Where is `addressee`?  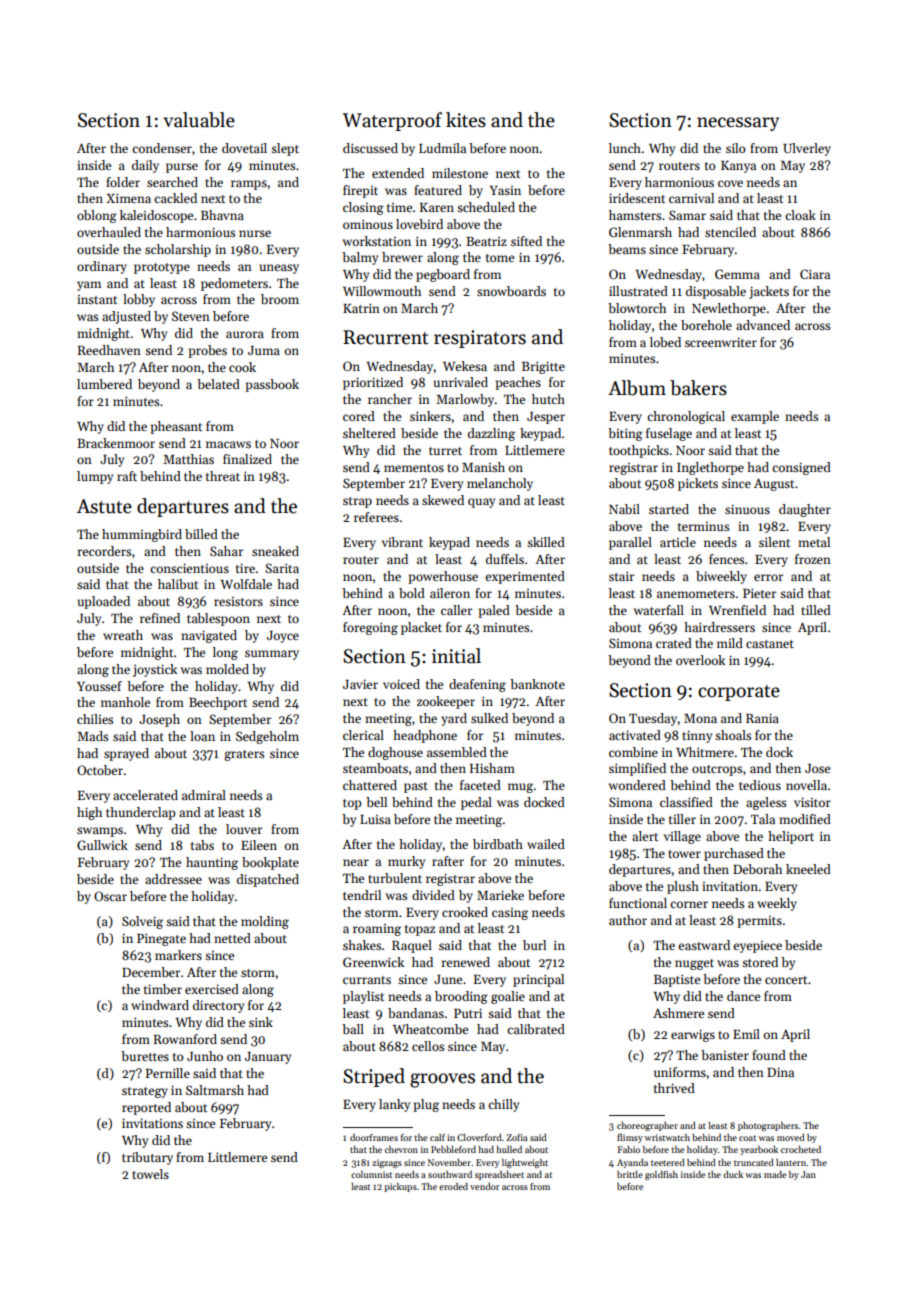
addressee is located at coordinates (173, 879).
